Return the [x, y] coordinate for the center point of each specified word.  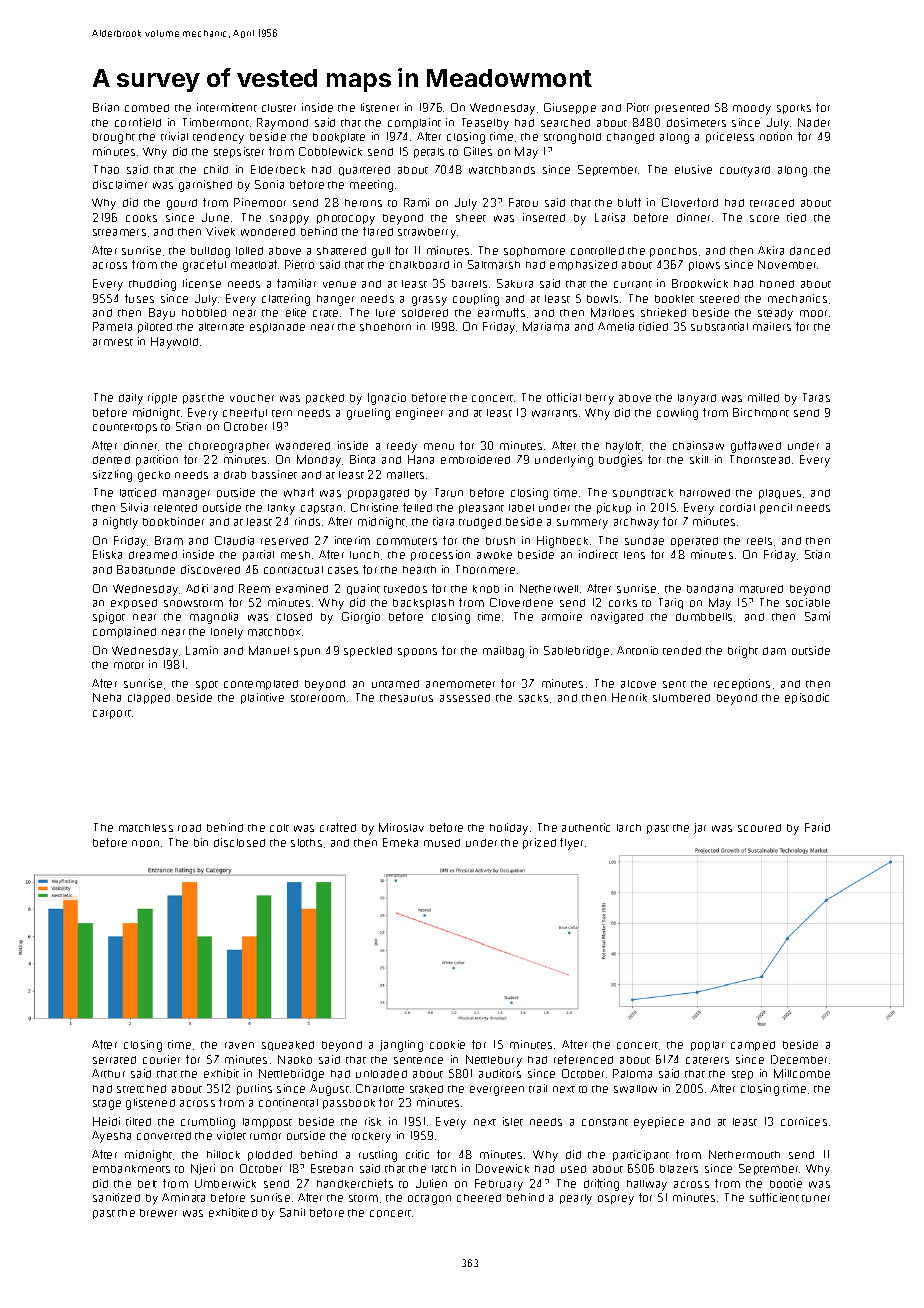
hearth [419, 570]
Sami [817, 616]
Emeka [400, 842]
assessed [465, 698]
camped [753, 1046]
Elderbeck [278, 169]
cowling [677, 414]
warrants [554, 413]
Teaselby [485, 124]
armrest [113, 342]
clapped [149, 699]
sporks [794, 109]
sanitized [116, 1197]
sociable [808, 602]
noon [145, 843]
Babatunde [146, 569]
